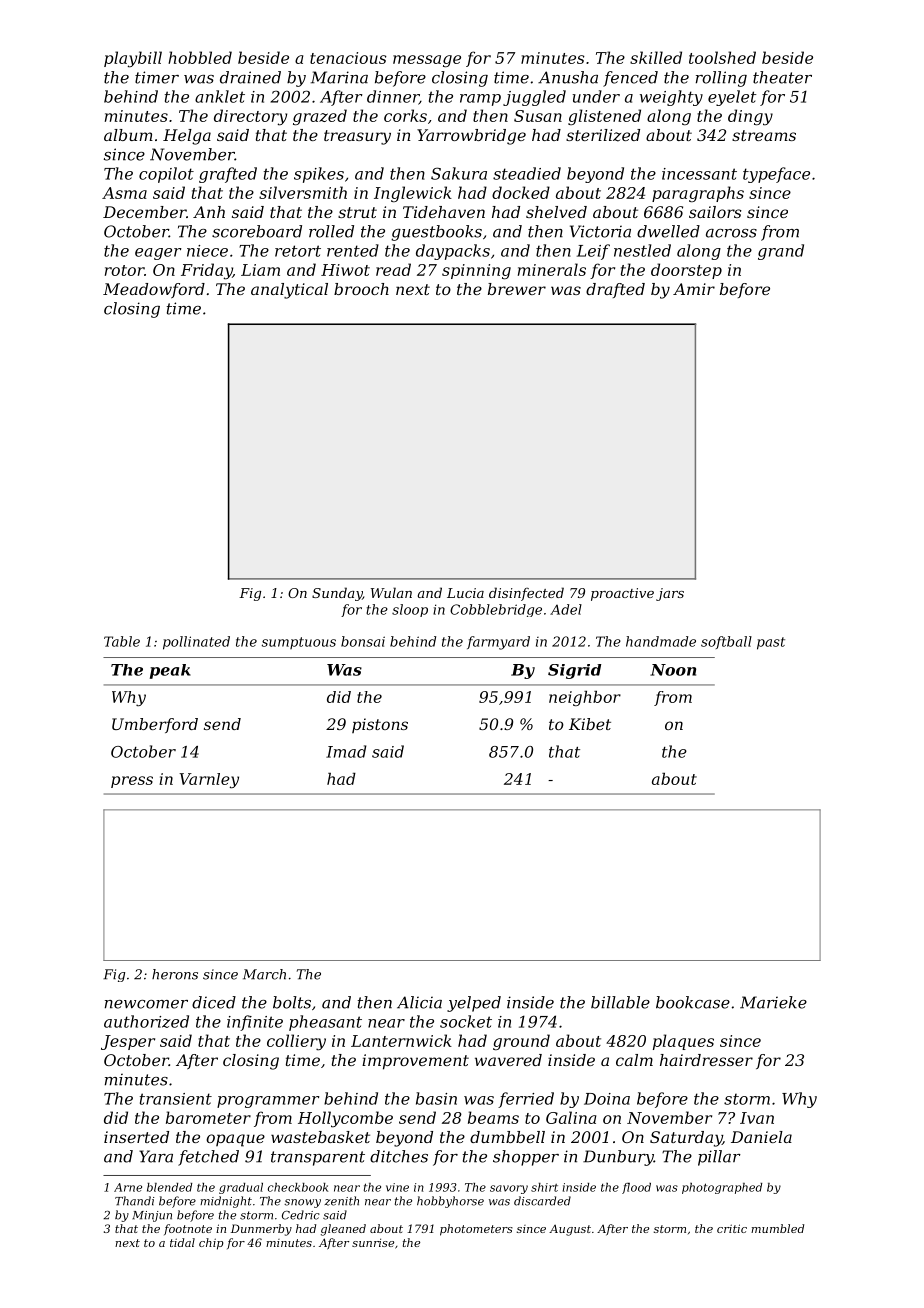 This screenshot has height=1308, width=924. What do you see at coordinates (670, 594) in the screenshot?
I see `jars` at bounding box center [670, 594].
